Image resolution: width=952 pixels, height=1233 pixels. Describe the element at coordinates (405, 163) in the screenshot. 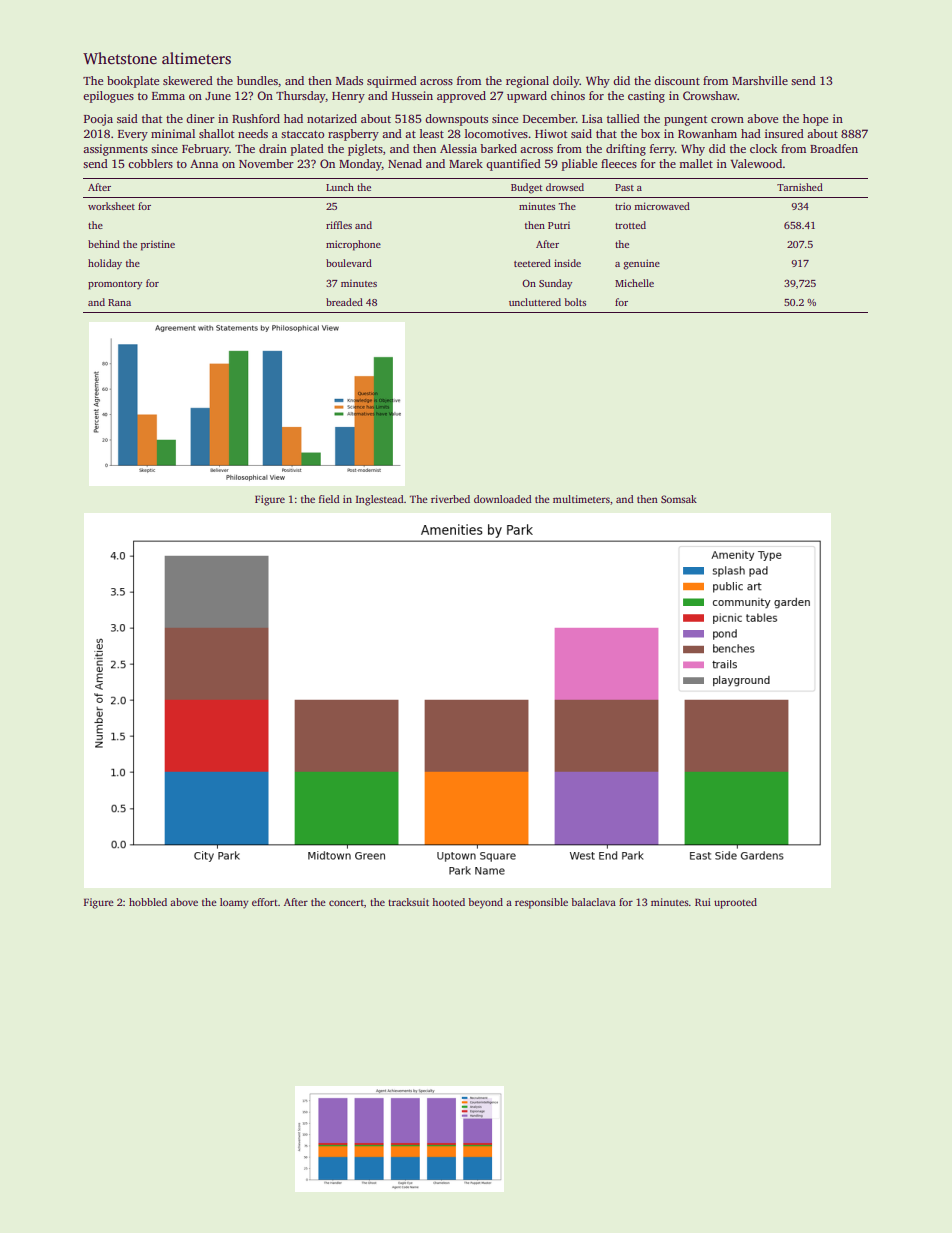

I see `Nenad` at that location.
